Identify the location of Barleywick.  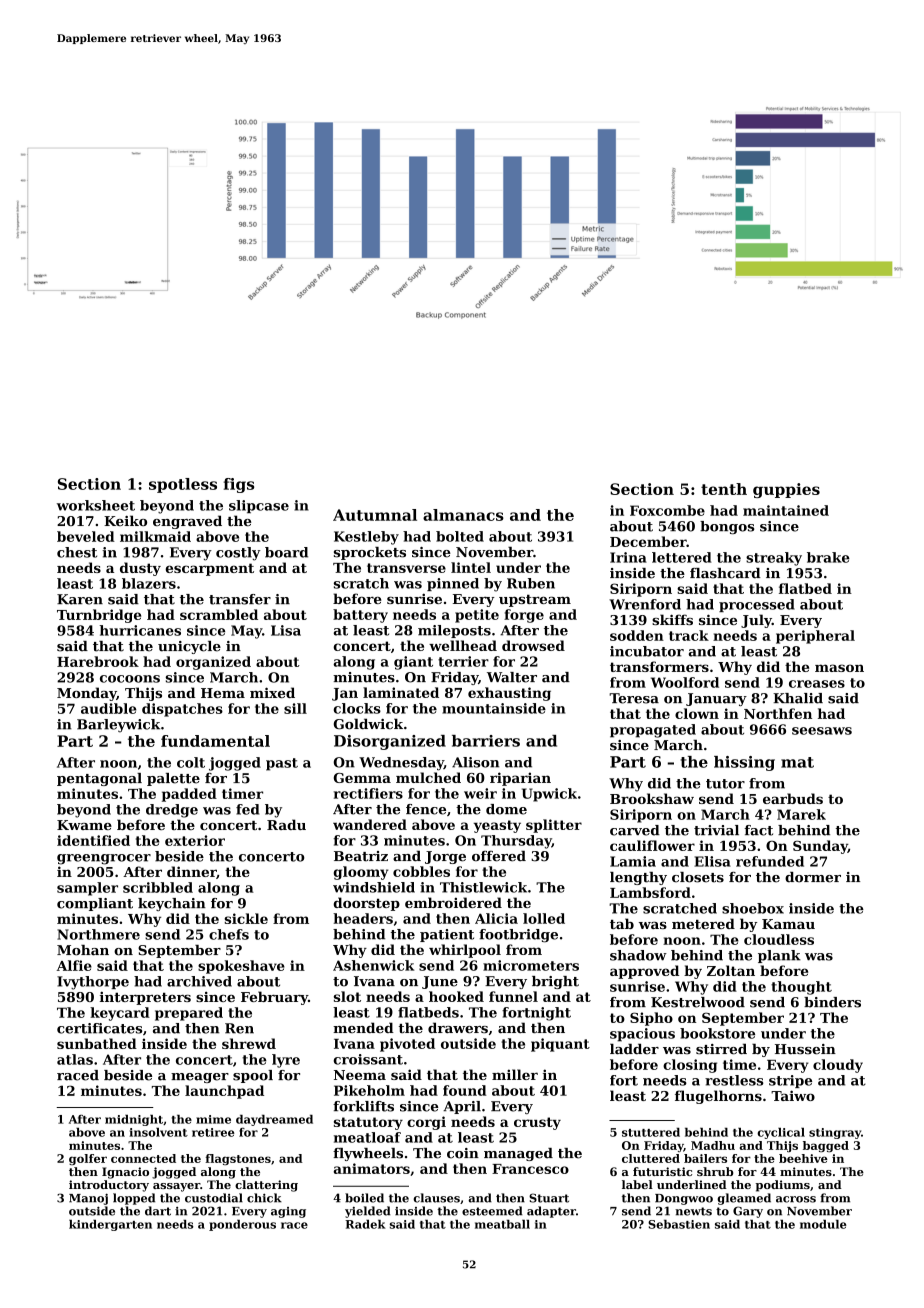
(118, 726).
